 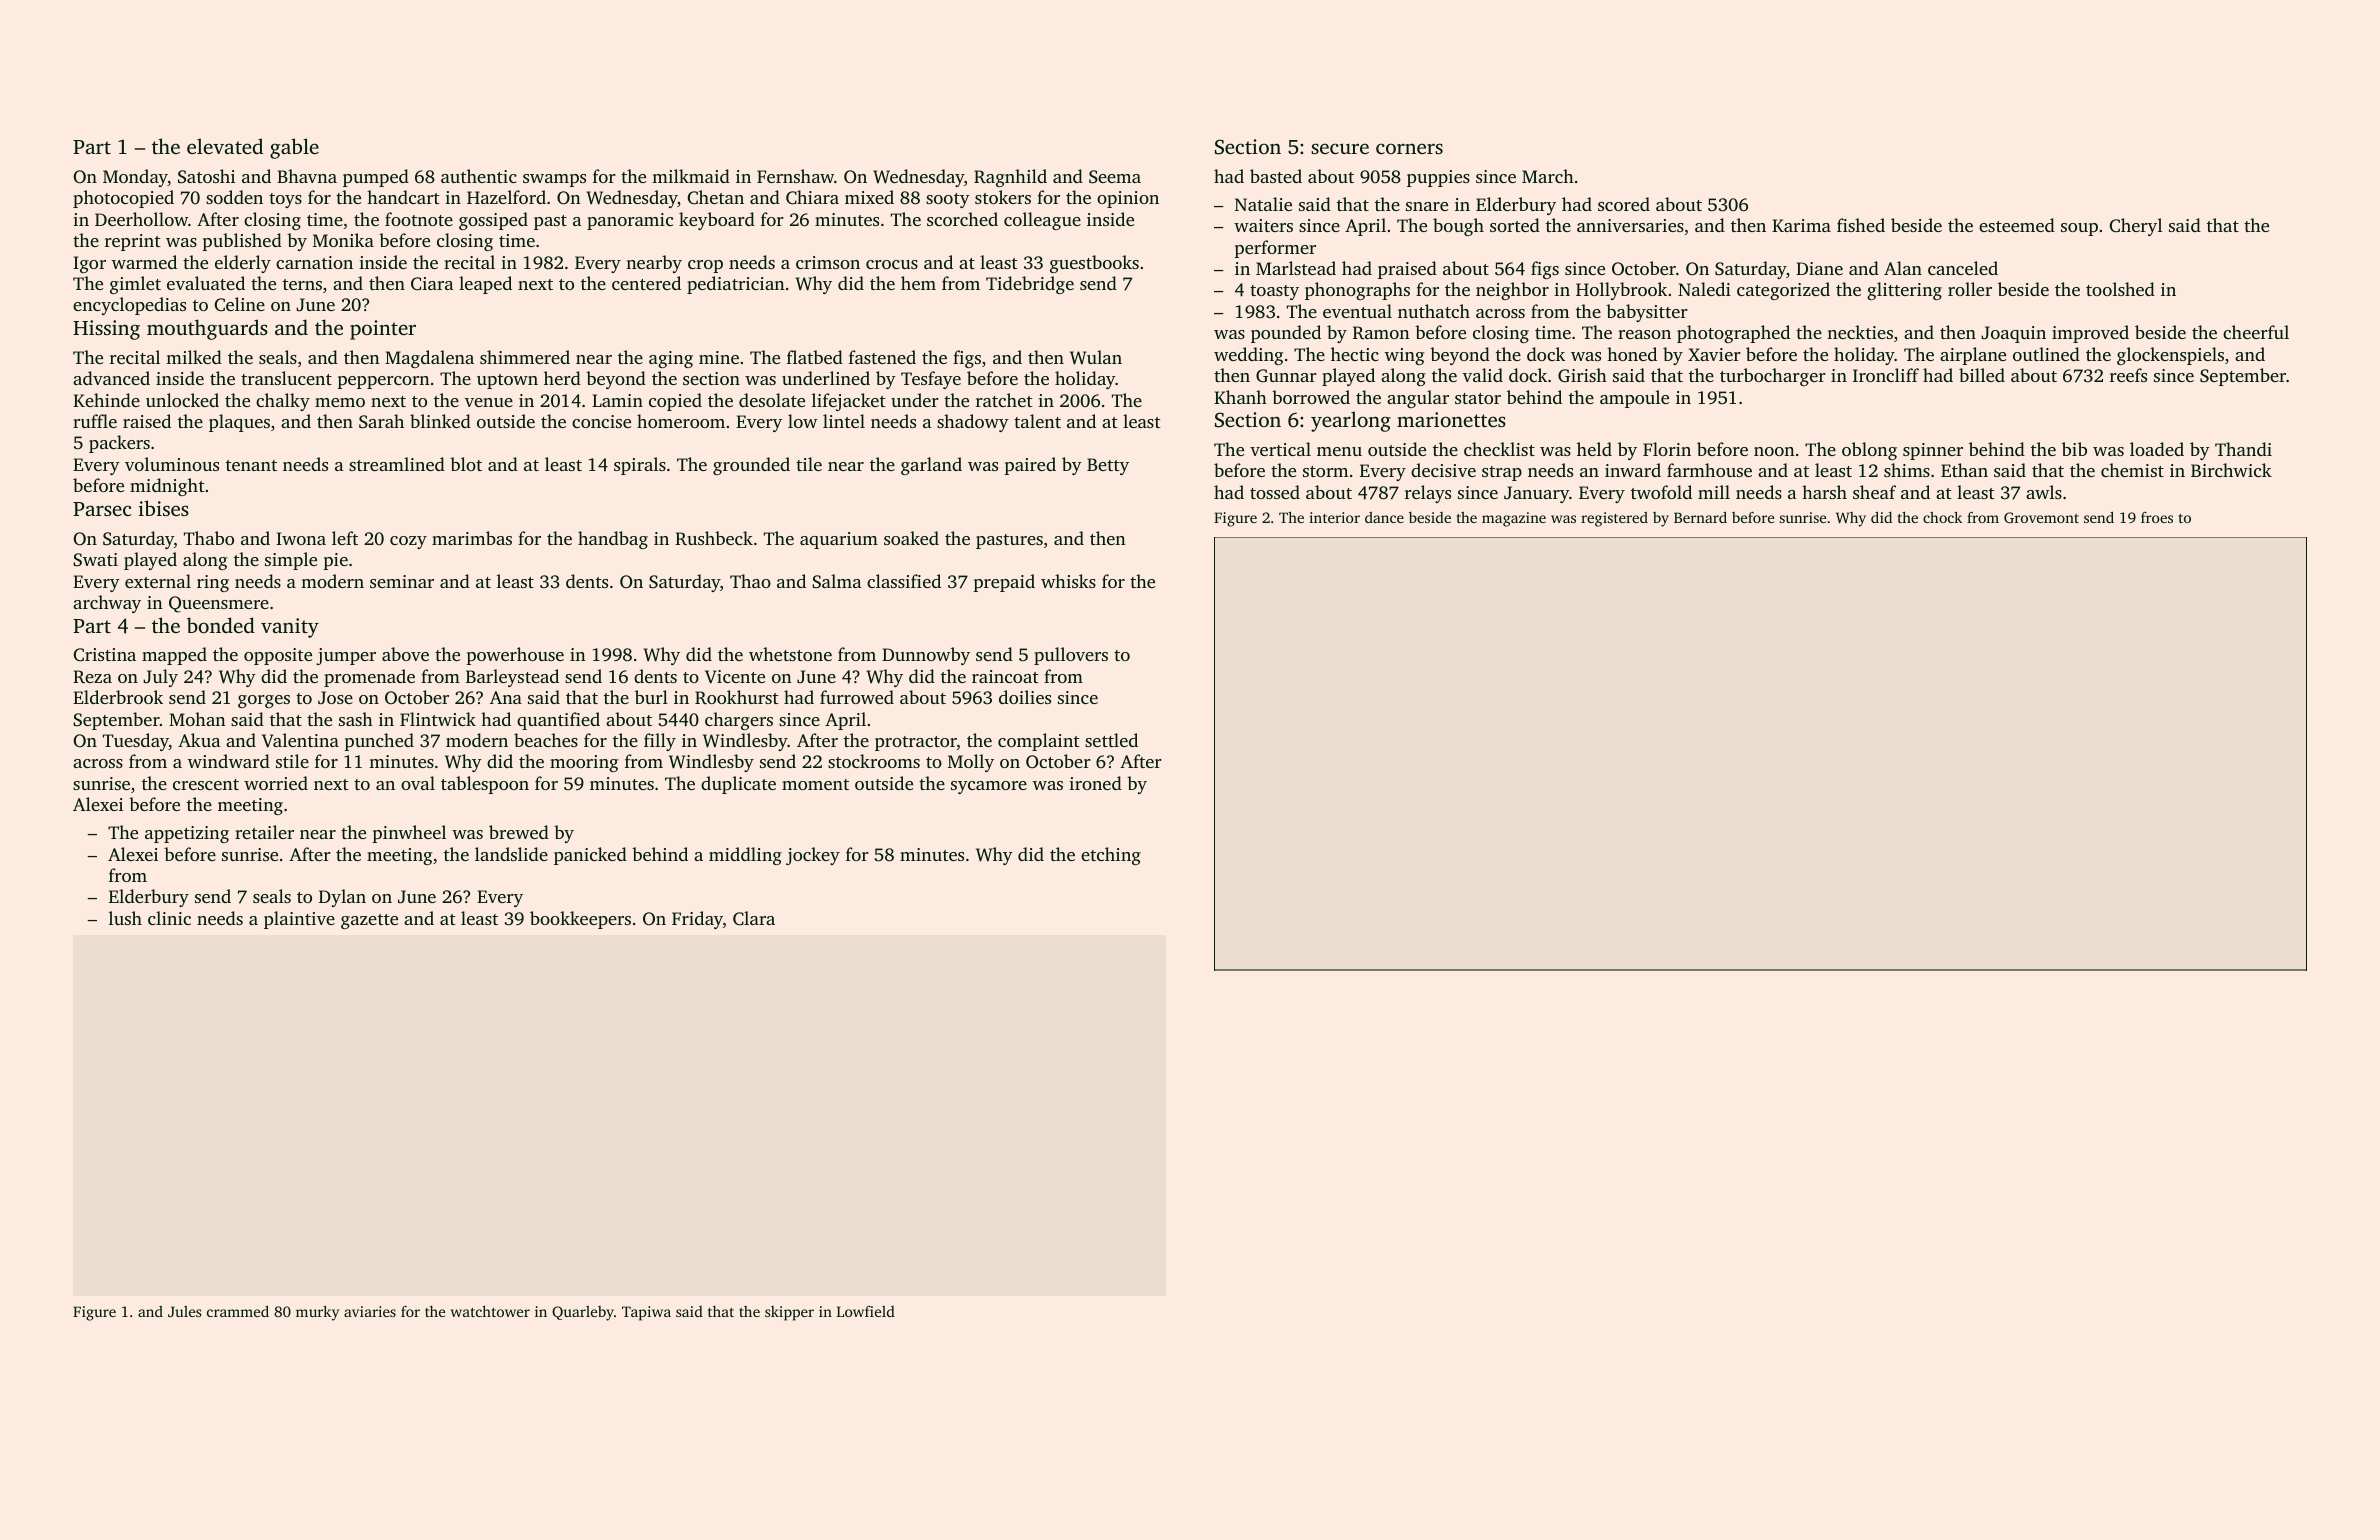 What do you see at coordinates (580, 920) in the screenshot?
I see `bookkeepers` at bounding box center [580, 920].
